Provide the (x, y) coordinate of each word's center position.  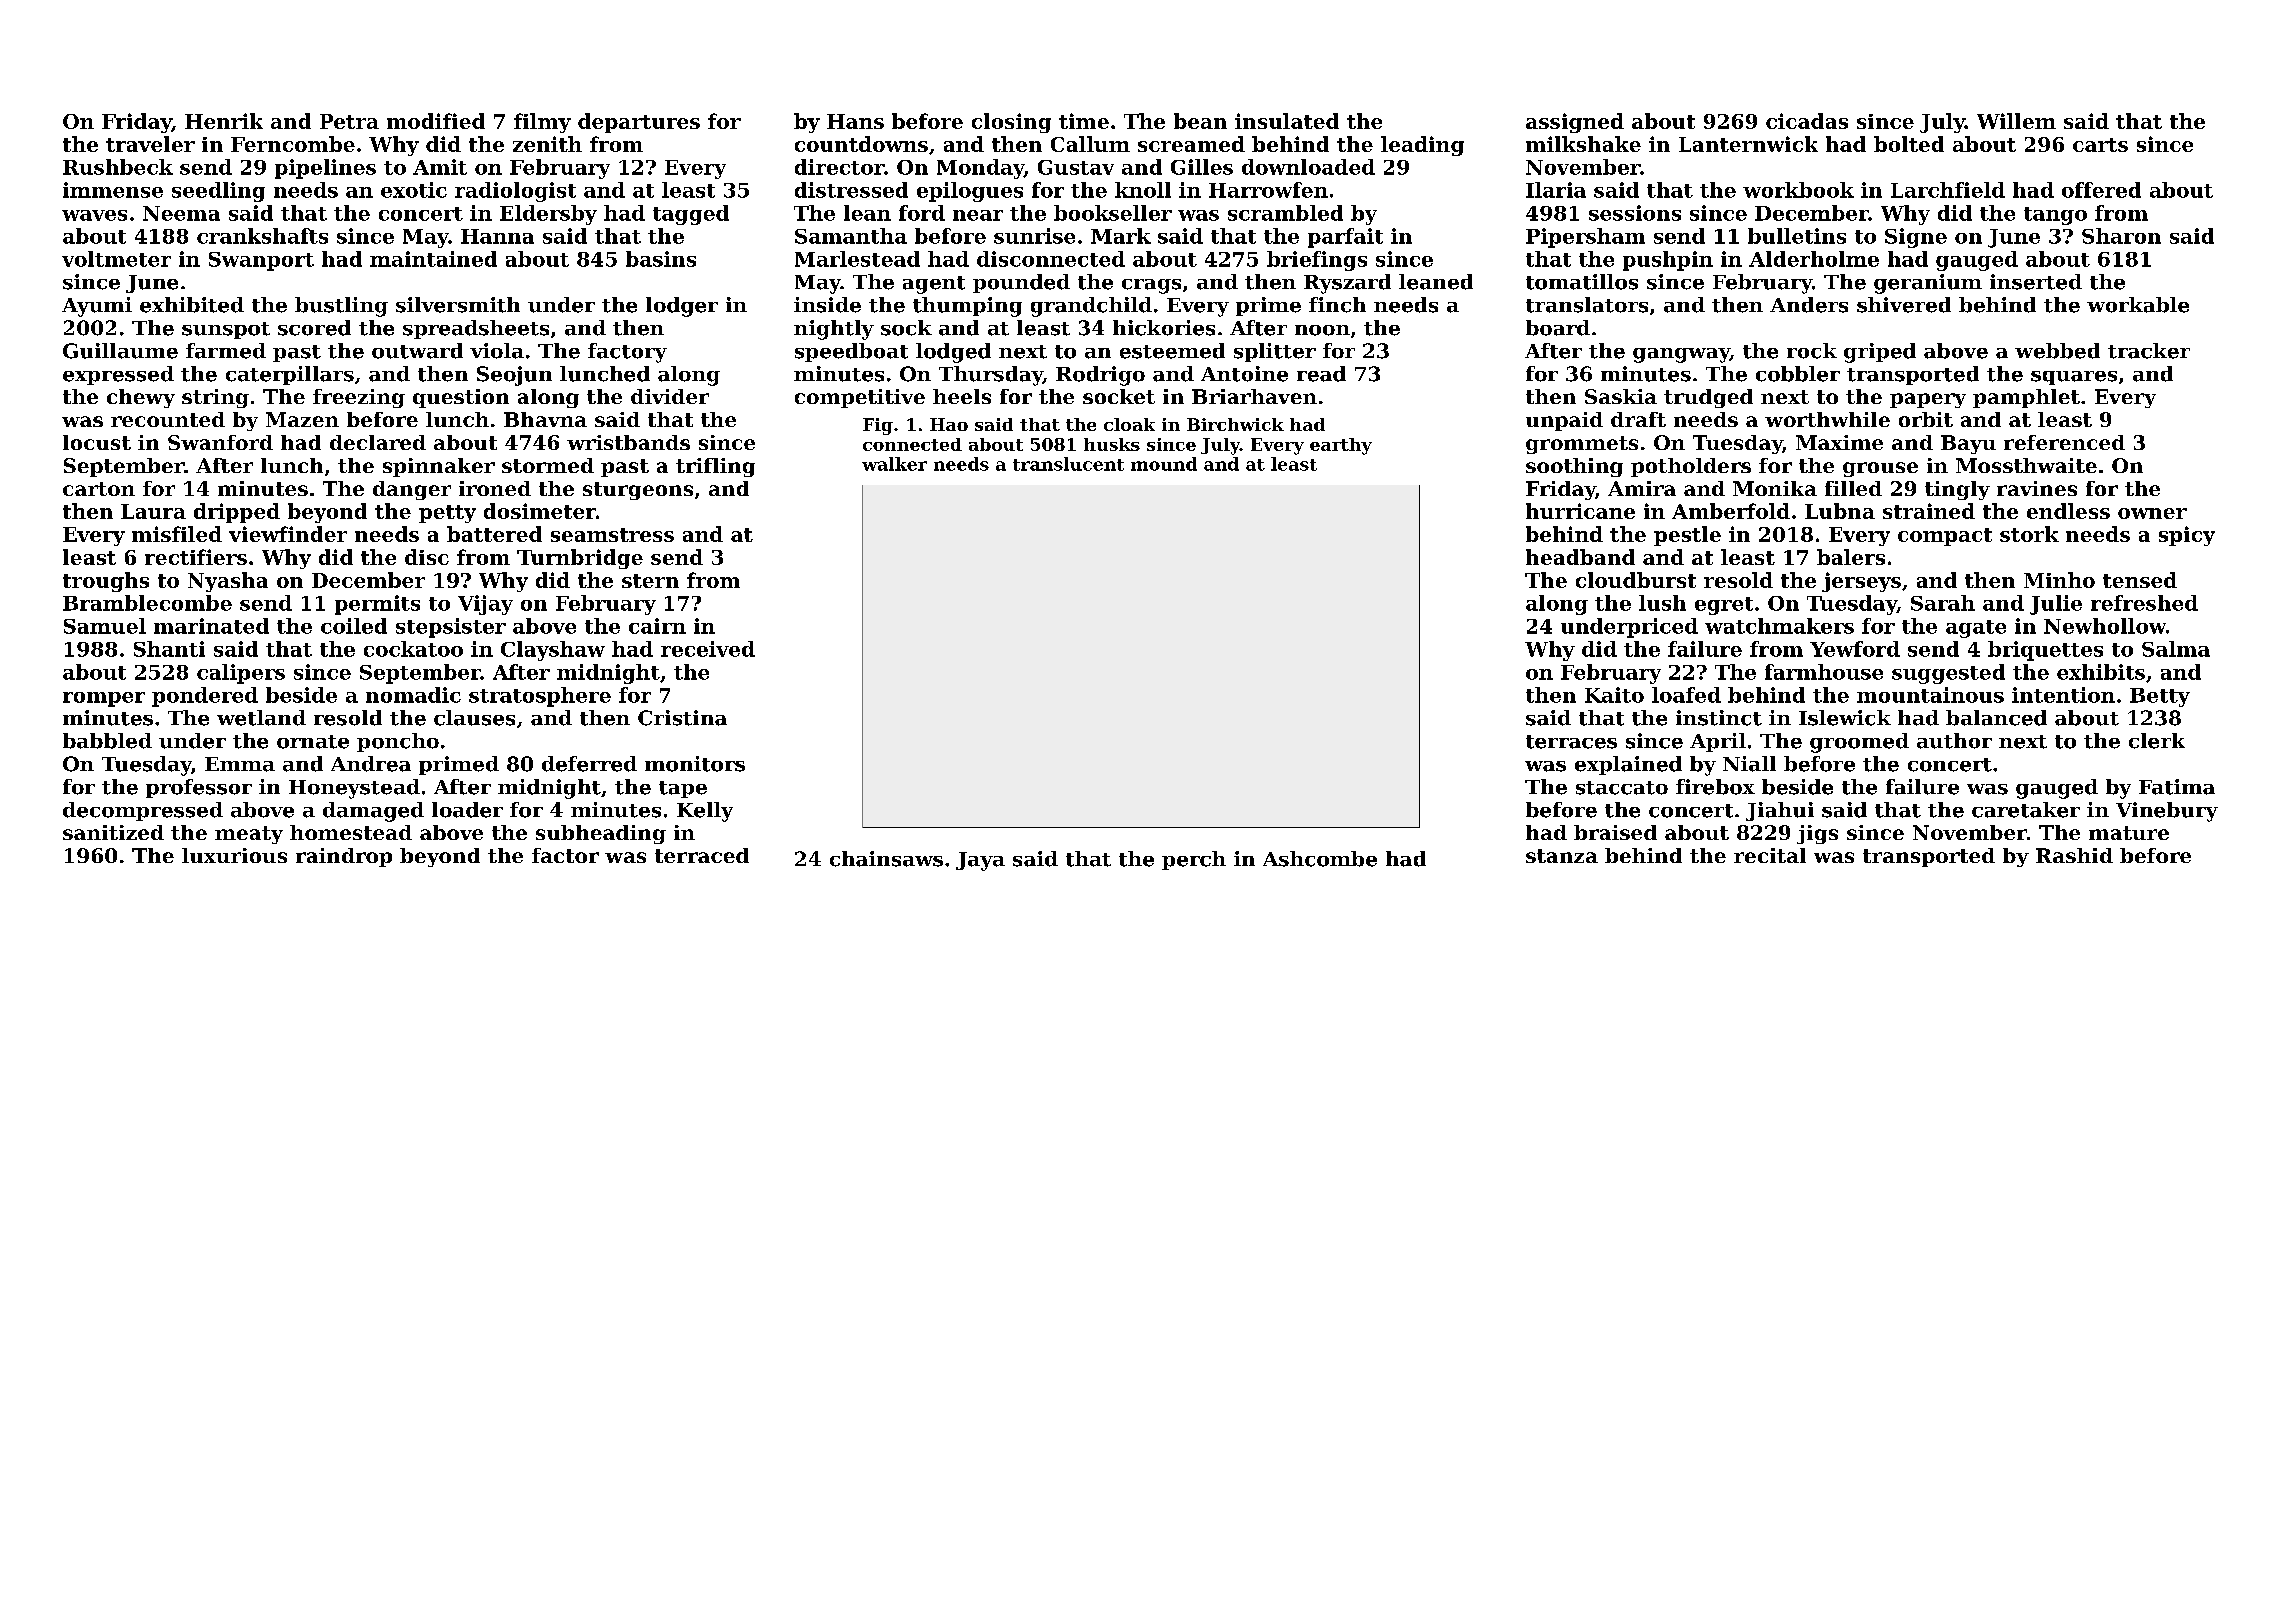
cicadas (1807, 121)
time (1084, 121)
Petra (349, 121)
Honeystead (354, 789)
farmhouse (1824, 672)
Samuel (105, 626)
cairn (657, 626)
